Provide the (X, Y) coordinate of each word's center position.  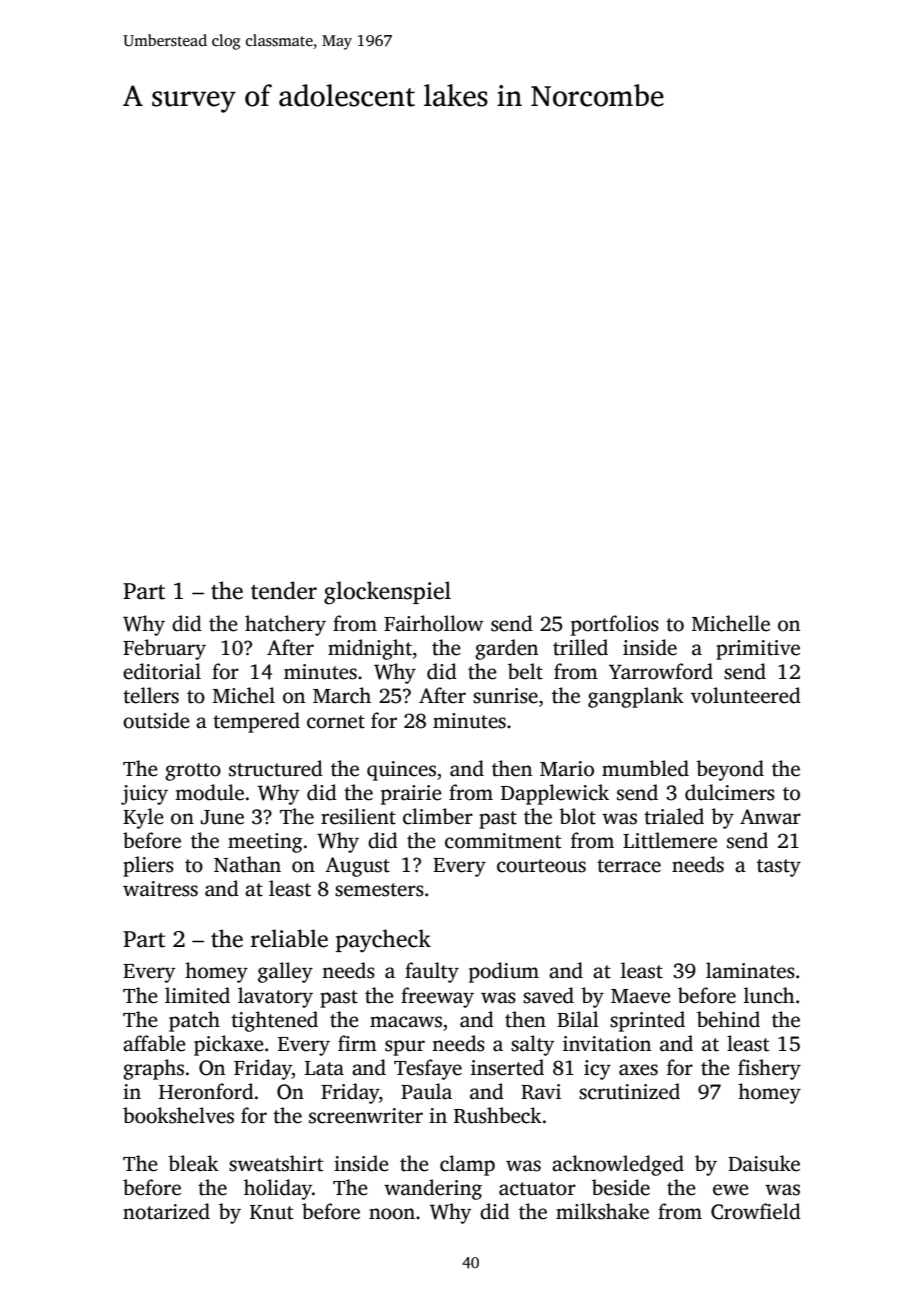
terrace (629, 866)
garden (506, 649)
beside (621, 1187)
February (164, 649)
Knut (272, 1212)
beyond (730, 770)
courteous (541, 866)
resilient (358, 816)
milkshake (602, 1211)
